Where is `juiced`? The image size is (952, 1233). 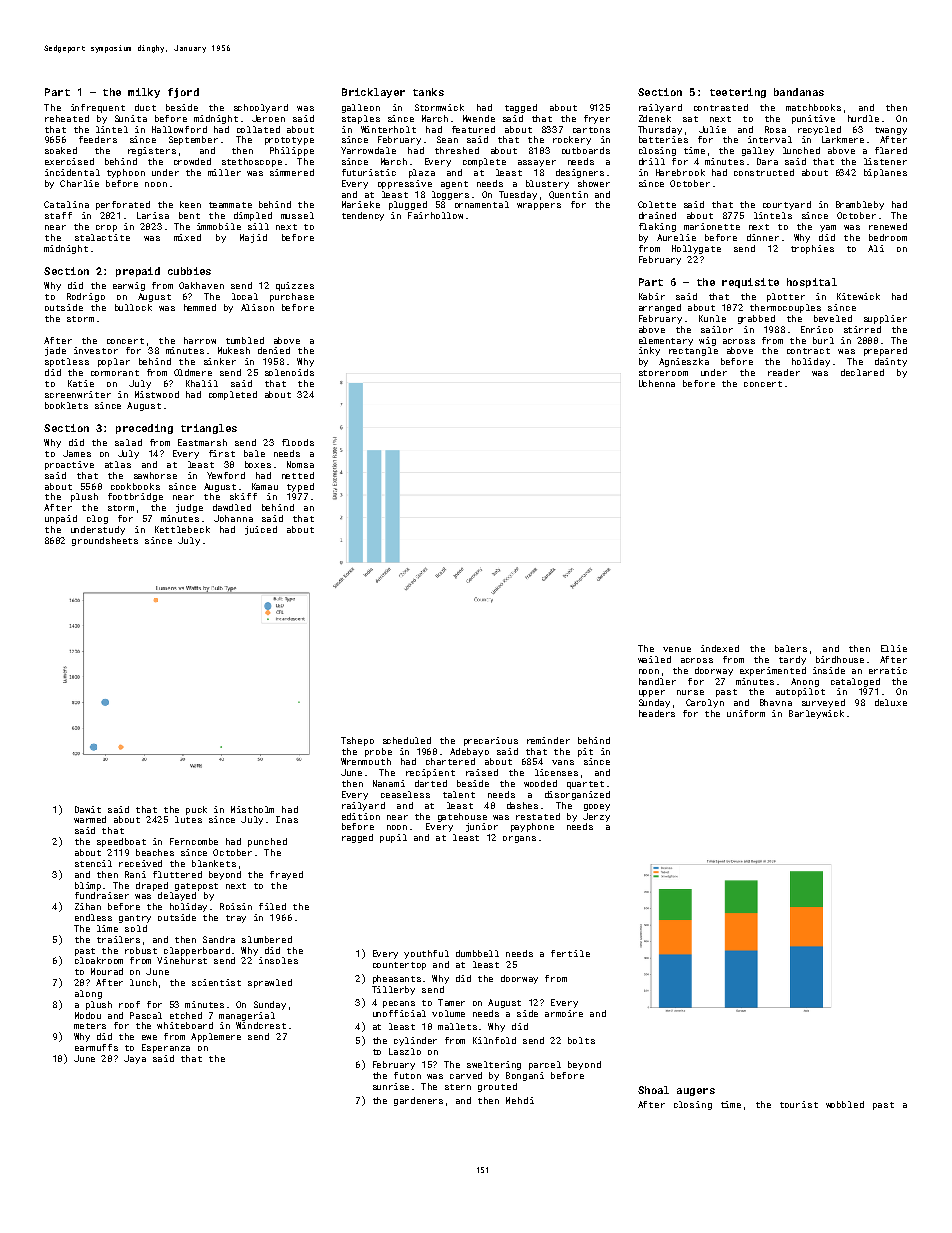 juiced is located at coordinates (261, 530).
